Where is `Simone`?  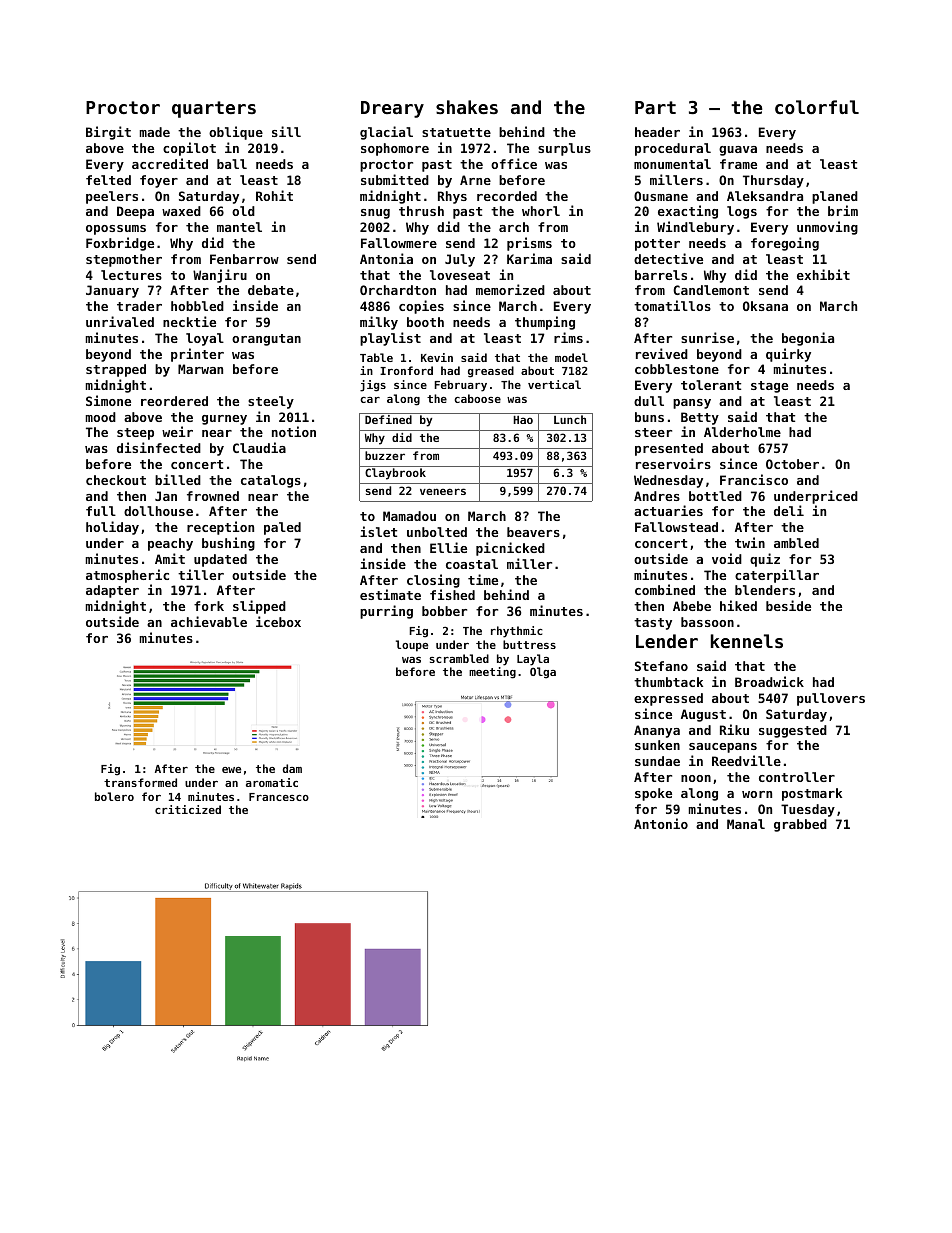
Simone is located at coordinates (108, 400).
